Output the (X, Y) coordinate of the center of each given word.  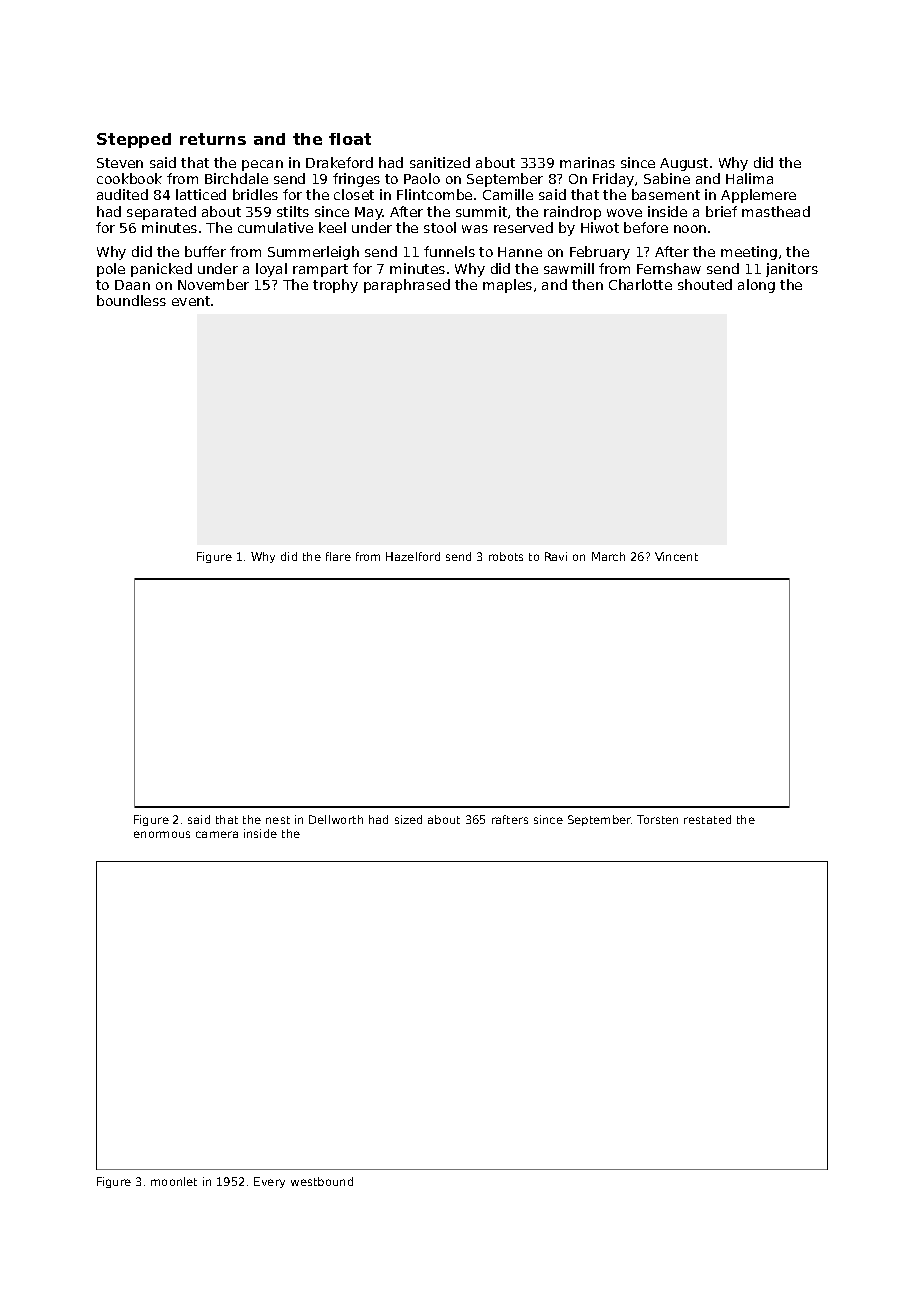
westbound (322, 1181)
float (350, 139)
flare (338, 556)
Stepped (134, 140)
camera (217, 834)
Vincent (676, 556)
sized (408, 819)
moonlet (174, 1181)
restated (707, 819)
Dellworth (336, 819)
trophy (335, 286)
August (684, 164)
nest (278, 820)
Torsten (657, 819)
